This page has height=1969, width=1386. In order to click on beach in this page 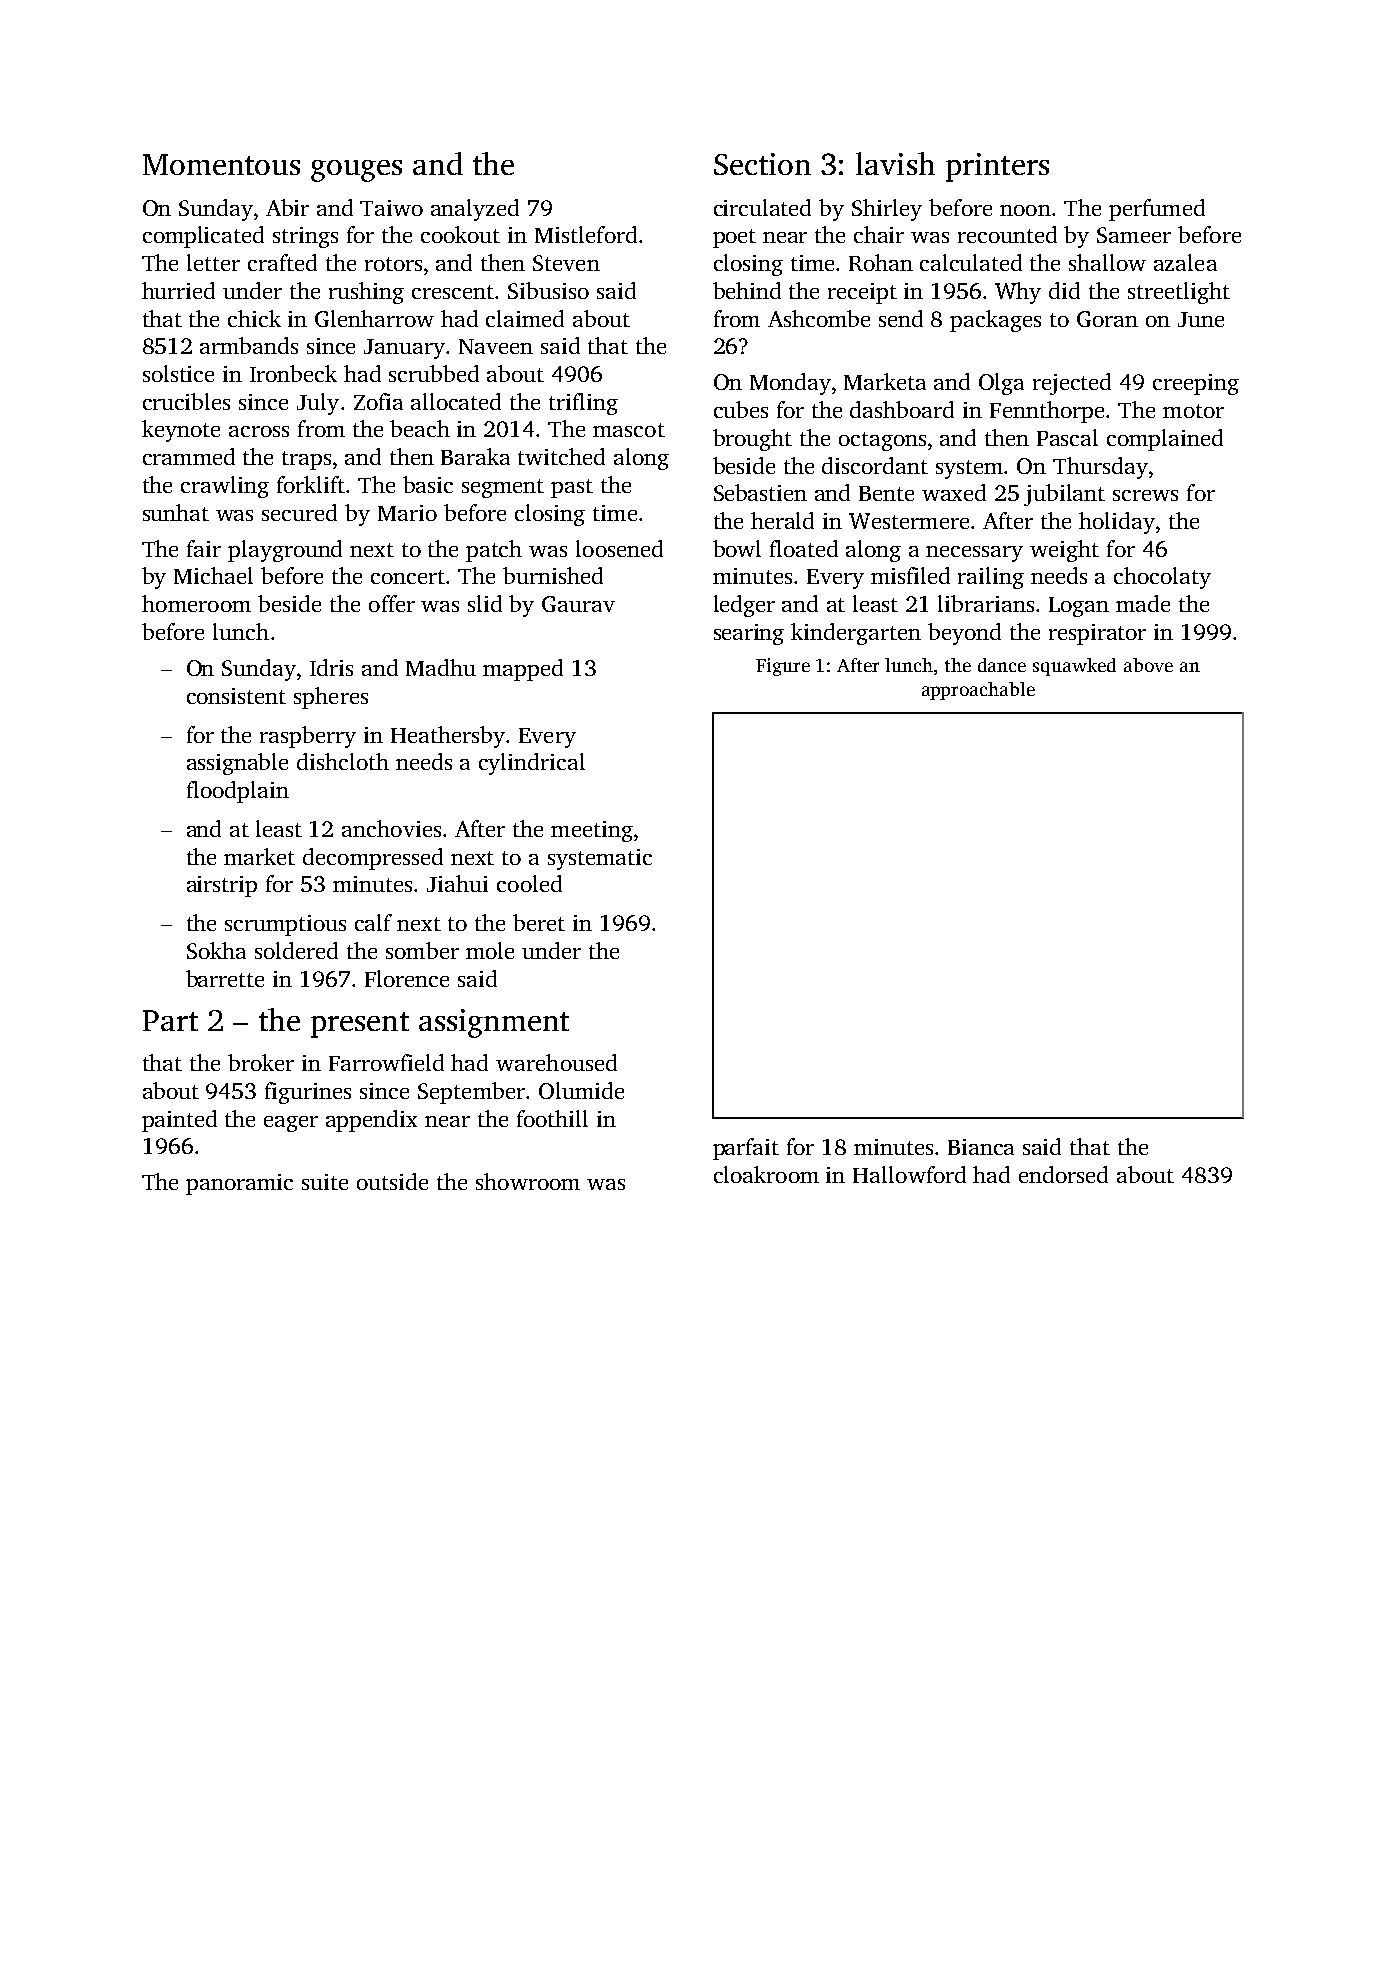, I will do `click(420, 428)`.
